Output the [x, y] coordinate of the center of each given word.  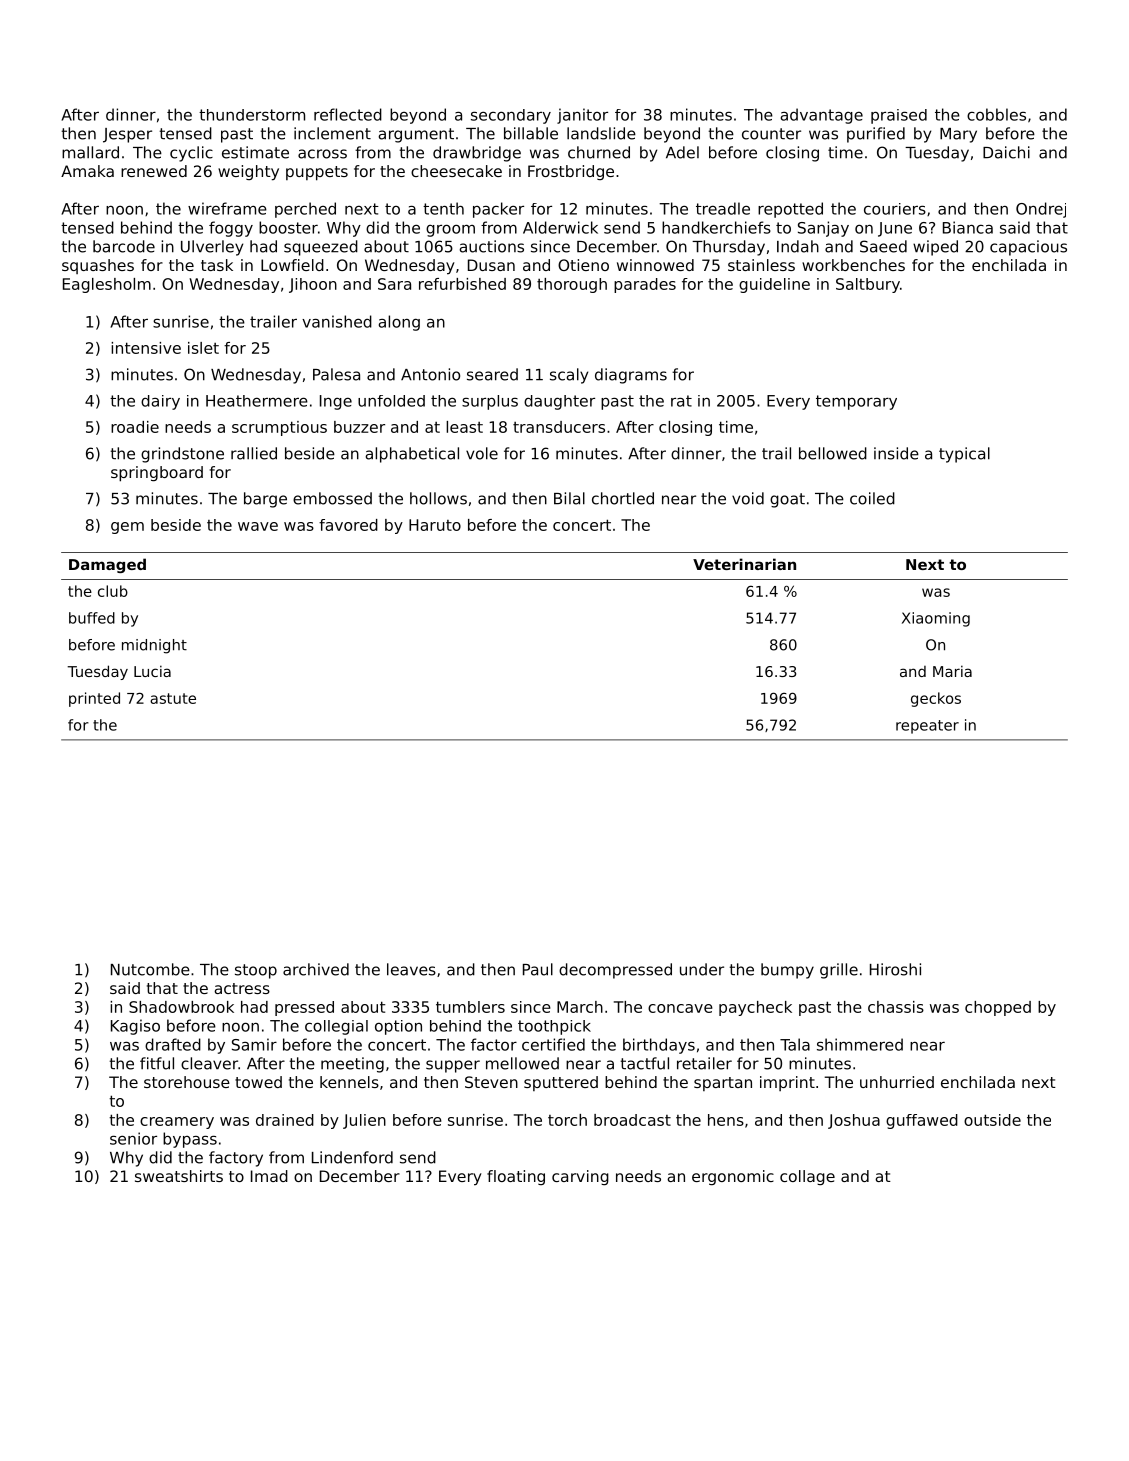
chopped [998, 1008]
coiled [872, 498]
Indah [798, 246]
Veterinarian [744, 564]
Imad [269, 1176]
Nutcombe [150, 969]
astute [173, 698]
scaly [569, 376]
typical [964, 455]
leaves [411, 969]
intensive [146, 348]
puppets [317, 173]
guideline [774, 285]
